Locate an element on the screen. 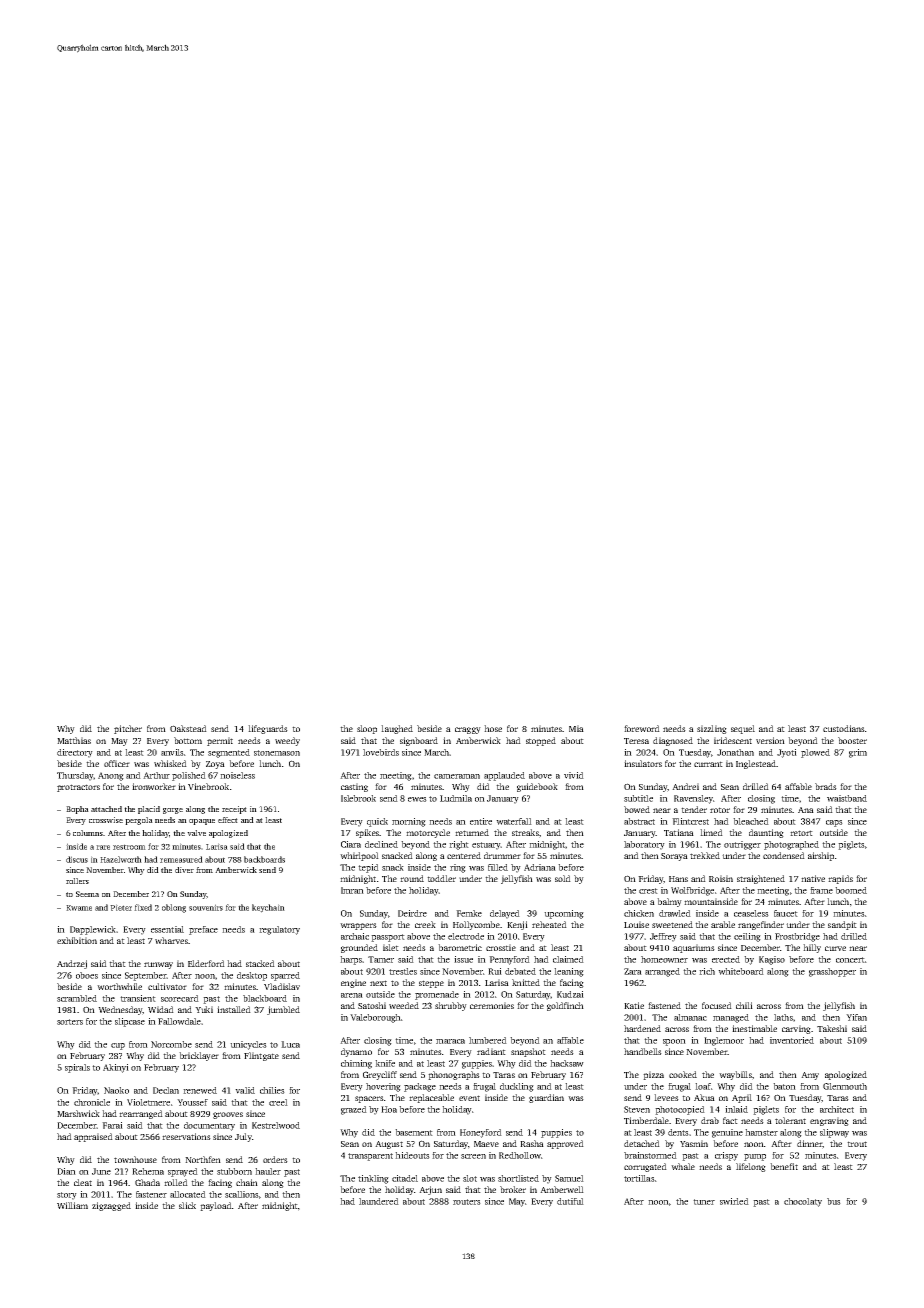 Image resolution: width=924 pixels, height=1308 pixels. creek is located at coordinates (425, 924).
